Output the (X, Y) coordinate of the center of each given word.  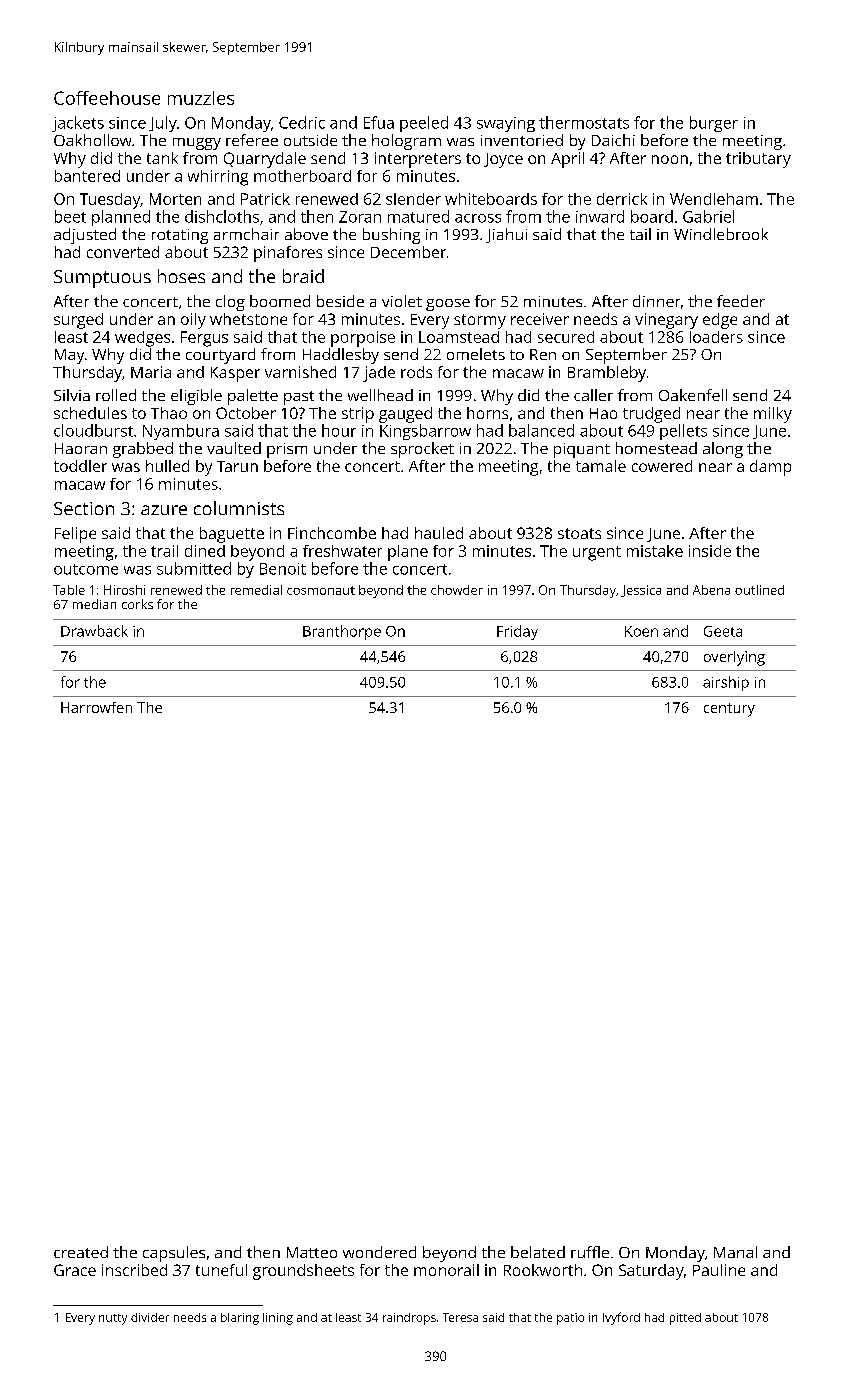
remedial (256, 590)
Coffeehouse (107, 98)
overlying (734, 658)
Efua (379, 122)
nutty (113, 1319)
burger (714, 124)
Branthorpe (342, 632)
